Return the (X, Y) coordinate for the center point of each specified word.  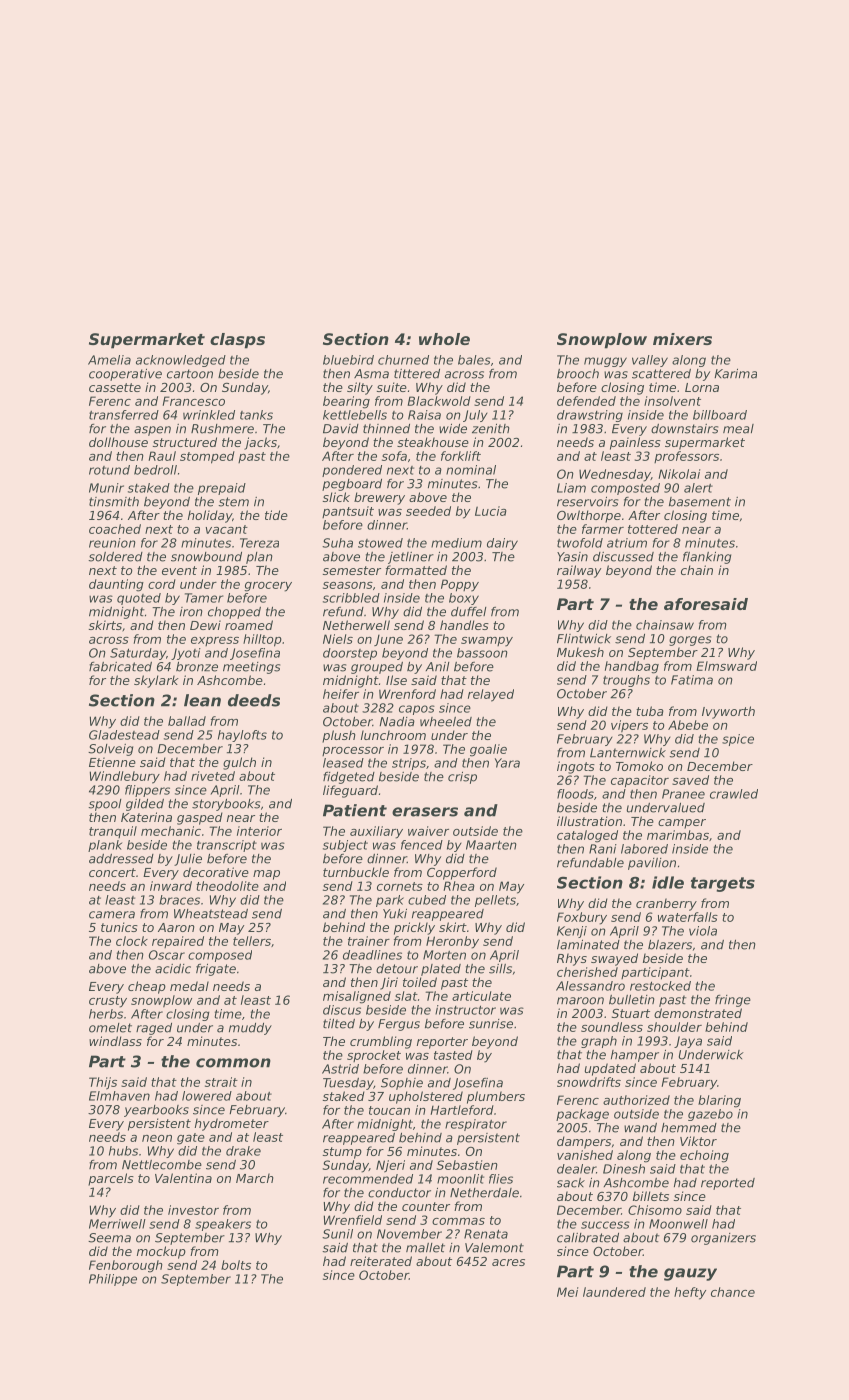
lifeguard (350, 791)
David (341, 429)
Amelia (109, 360)
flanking (707, 558)
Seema (109, 1238)
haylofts (242, 736)
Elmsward (726, 666)
